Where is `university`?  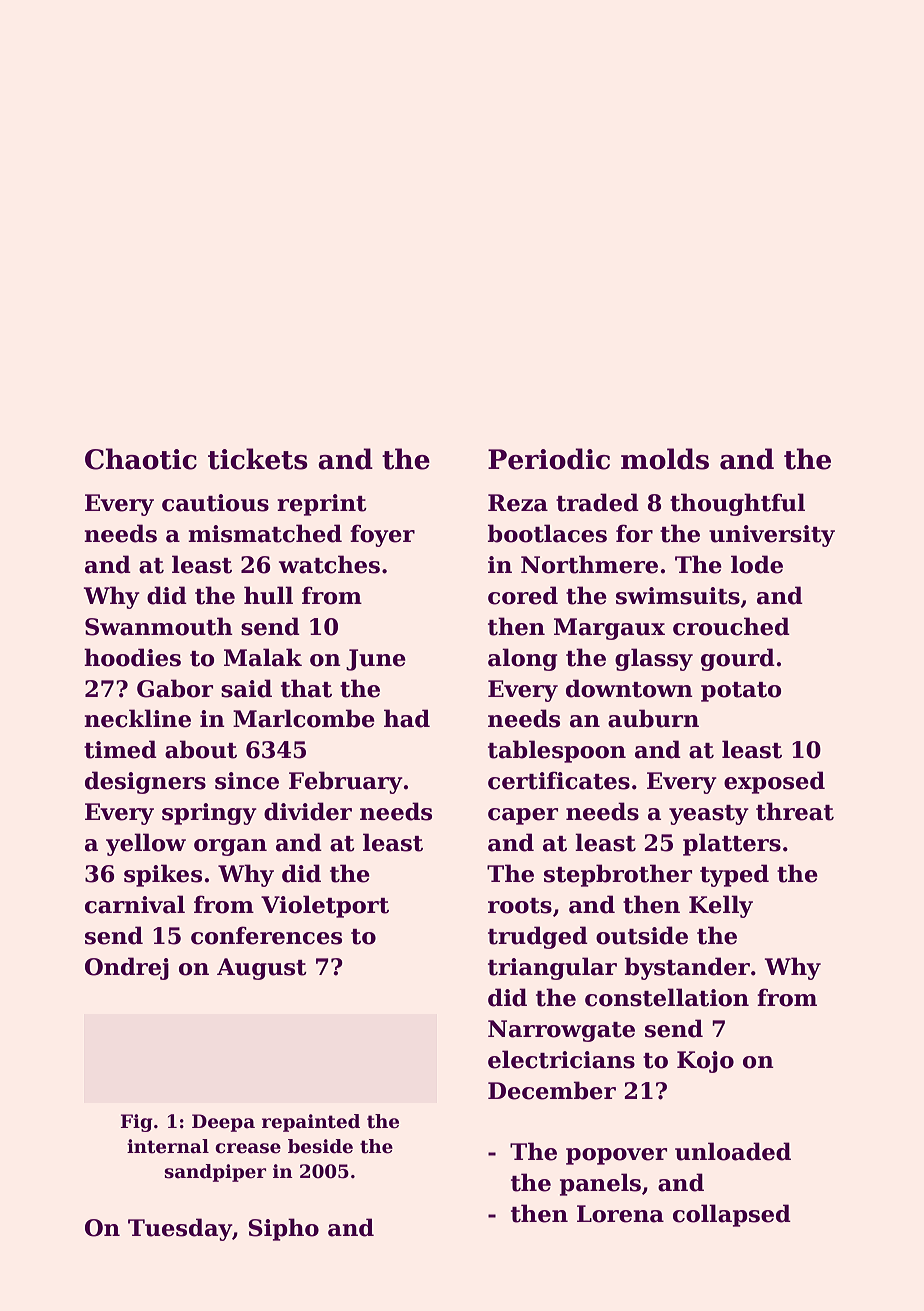 university is located at coordinates (772, 536).
